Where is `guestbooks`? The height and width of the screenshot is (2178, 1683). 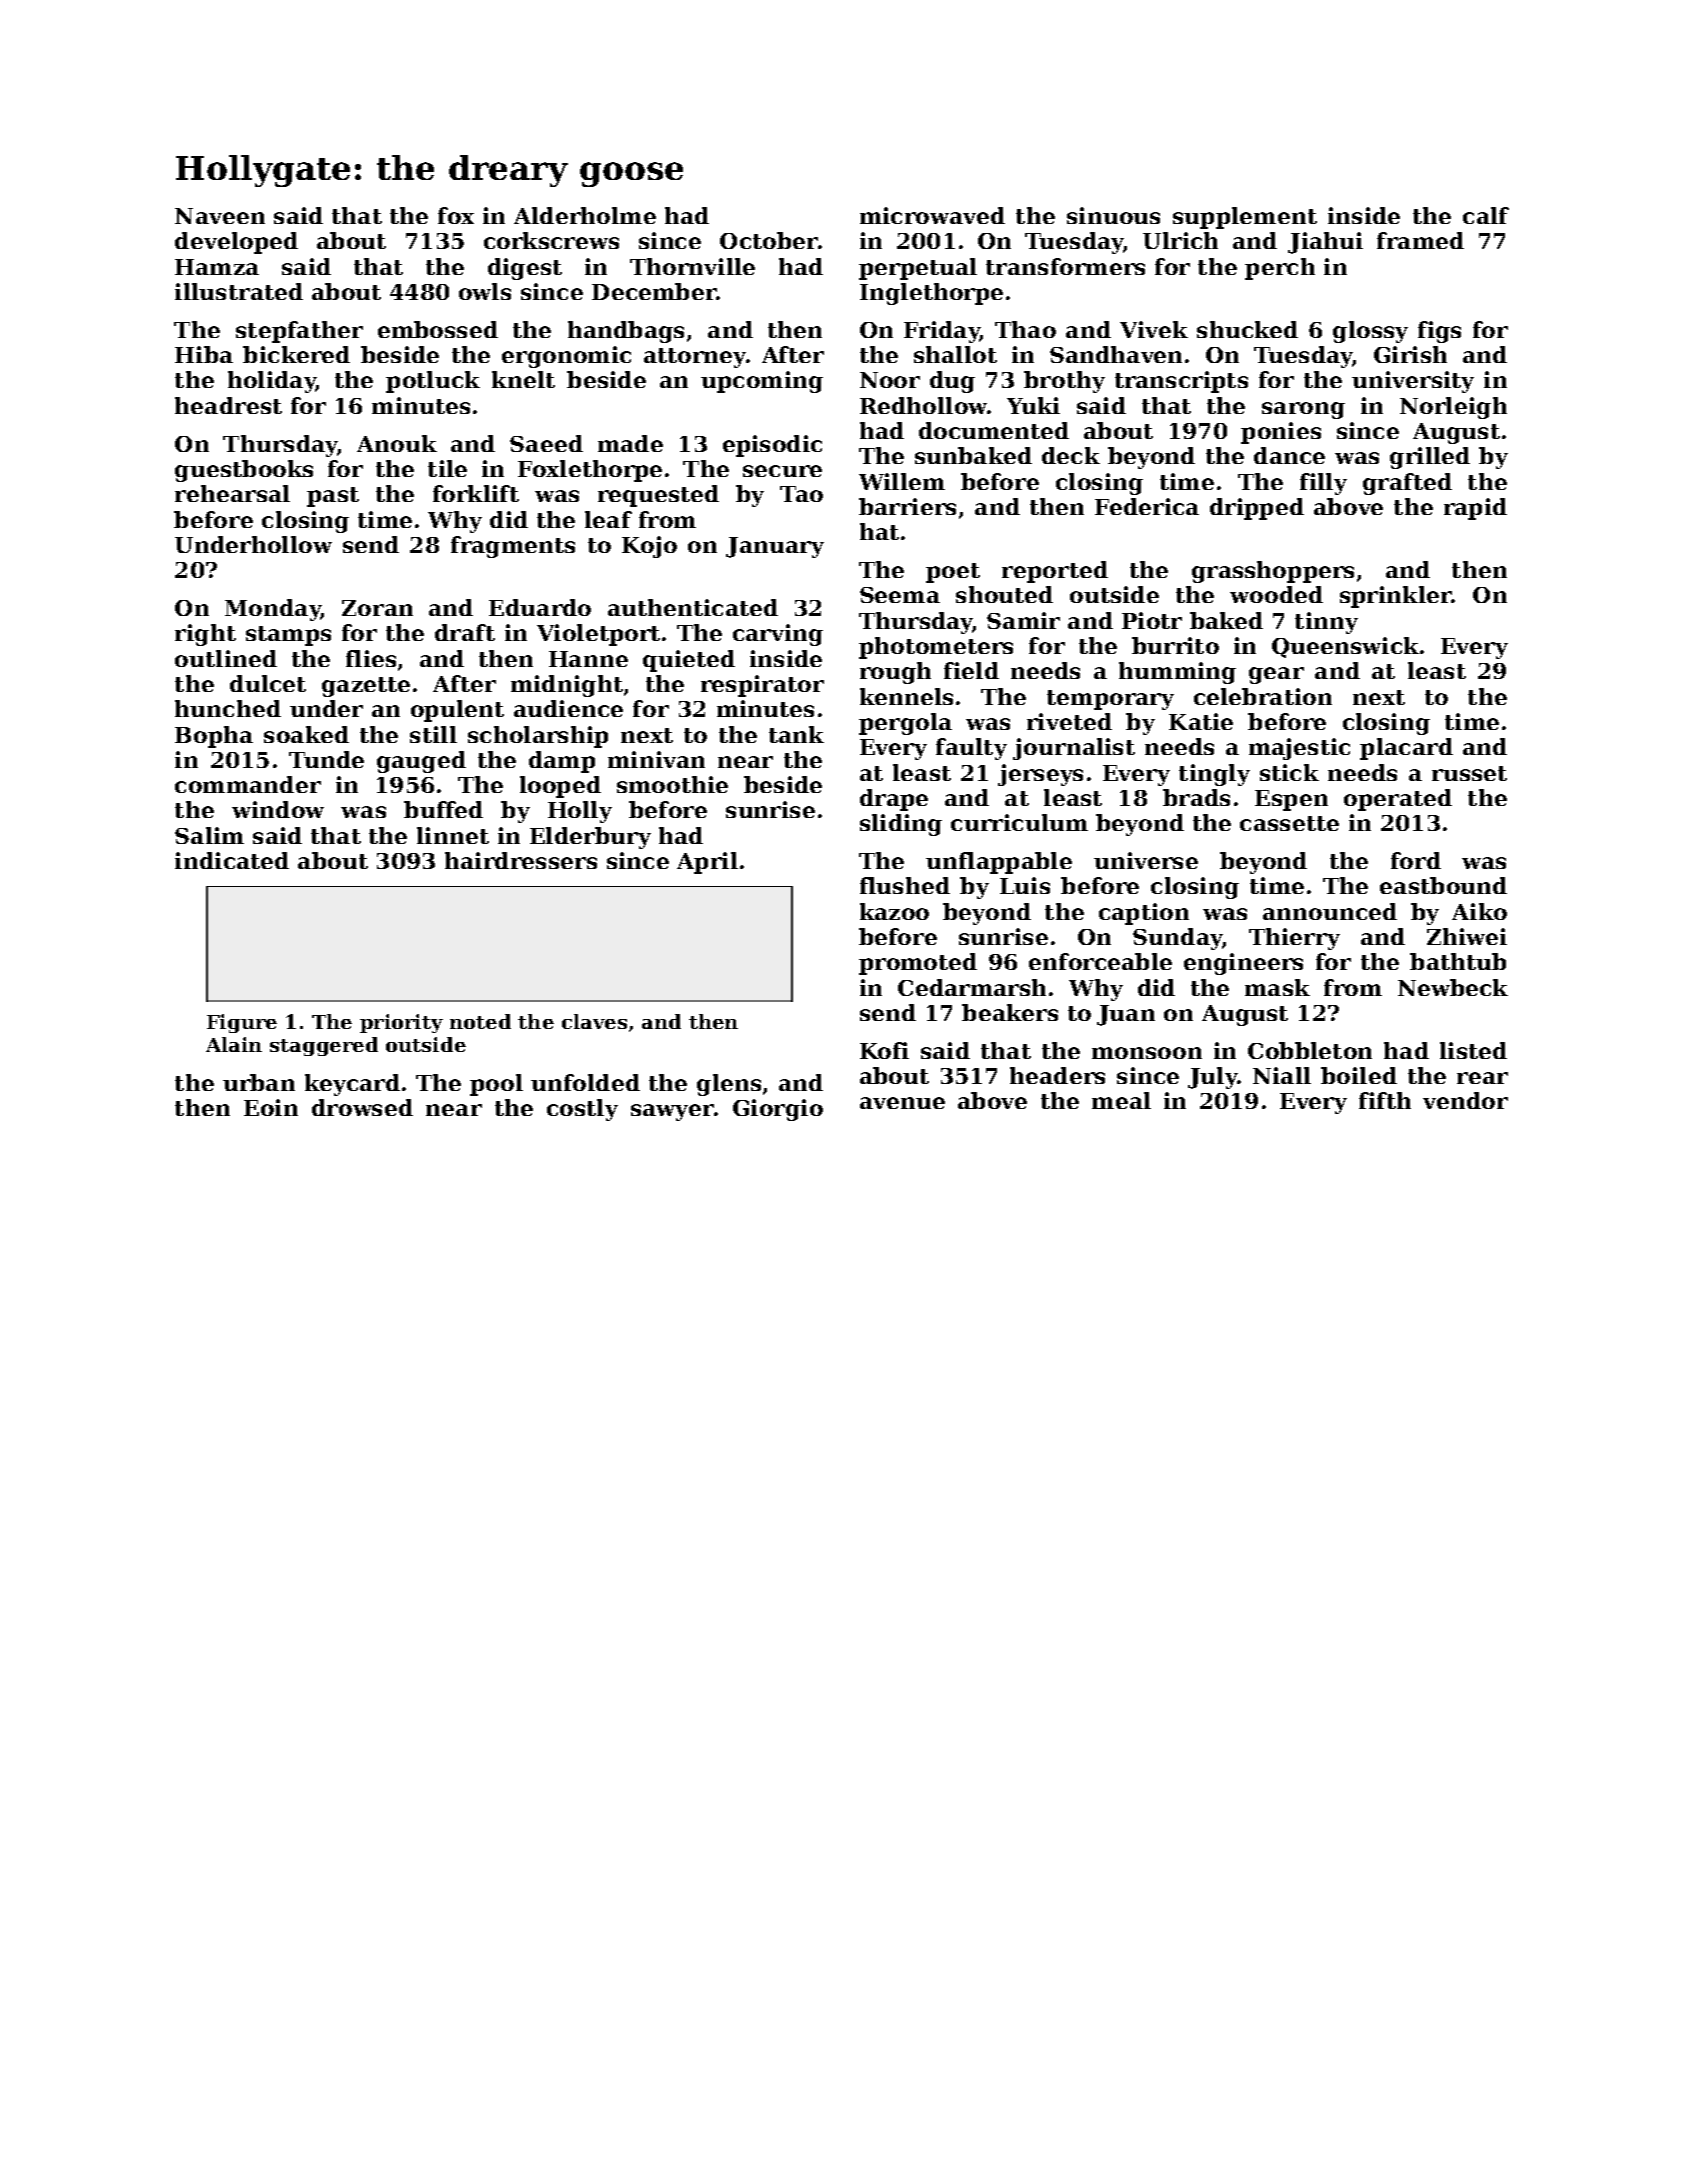
guestbooks is located at coordinates (244, 471).
